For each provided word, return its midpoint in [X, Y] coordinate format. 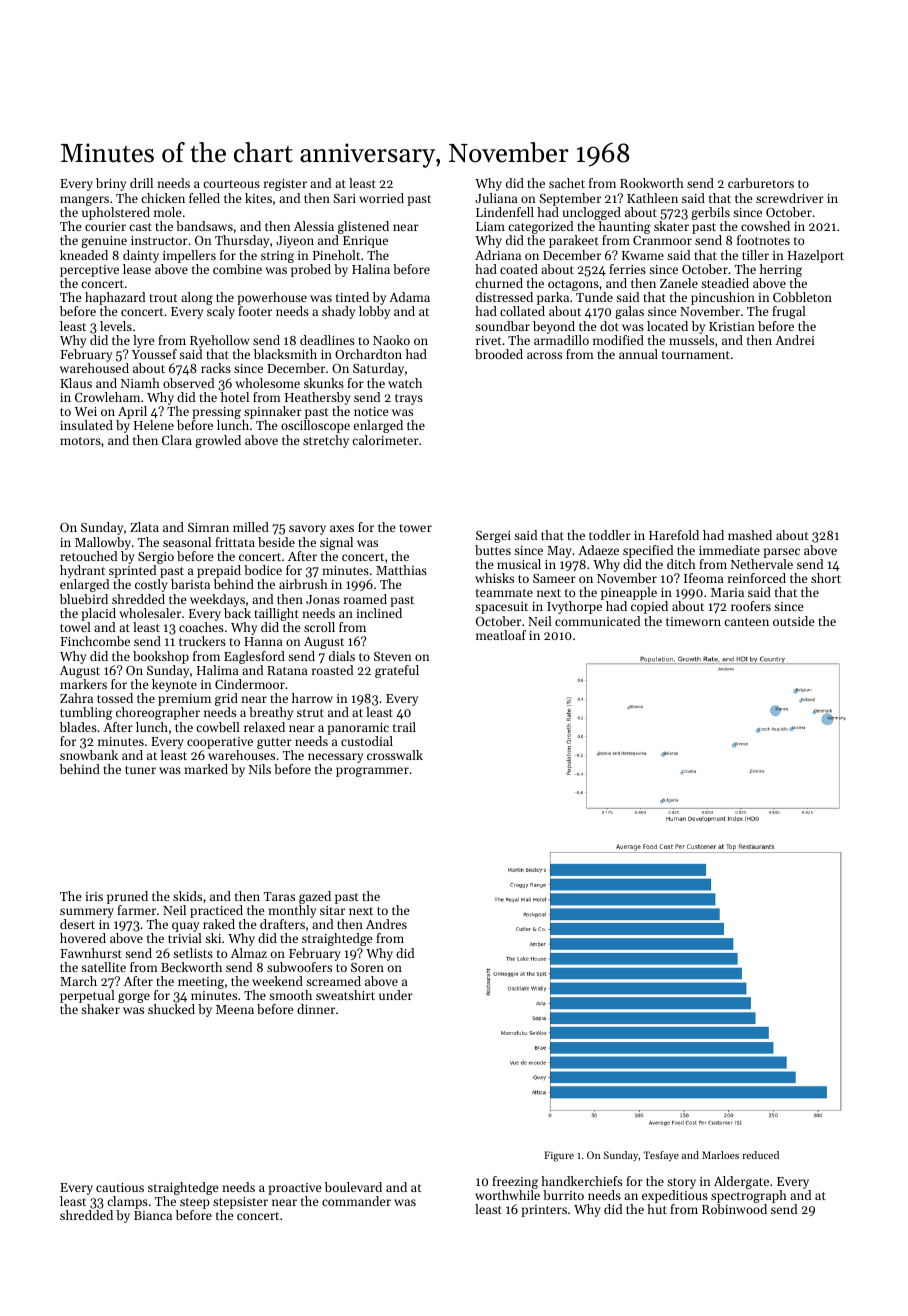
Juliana [496, 198]
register [285, 185]
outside [794, 621]
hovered [83, 938]
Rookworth [652, 183]
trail [404, 727]
